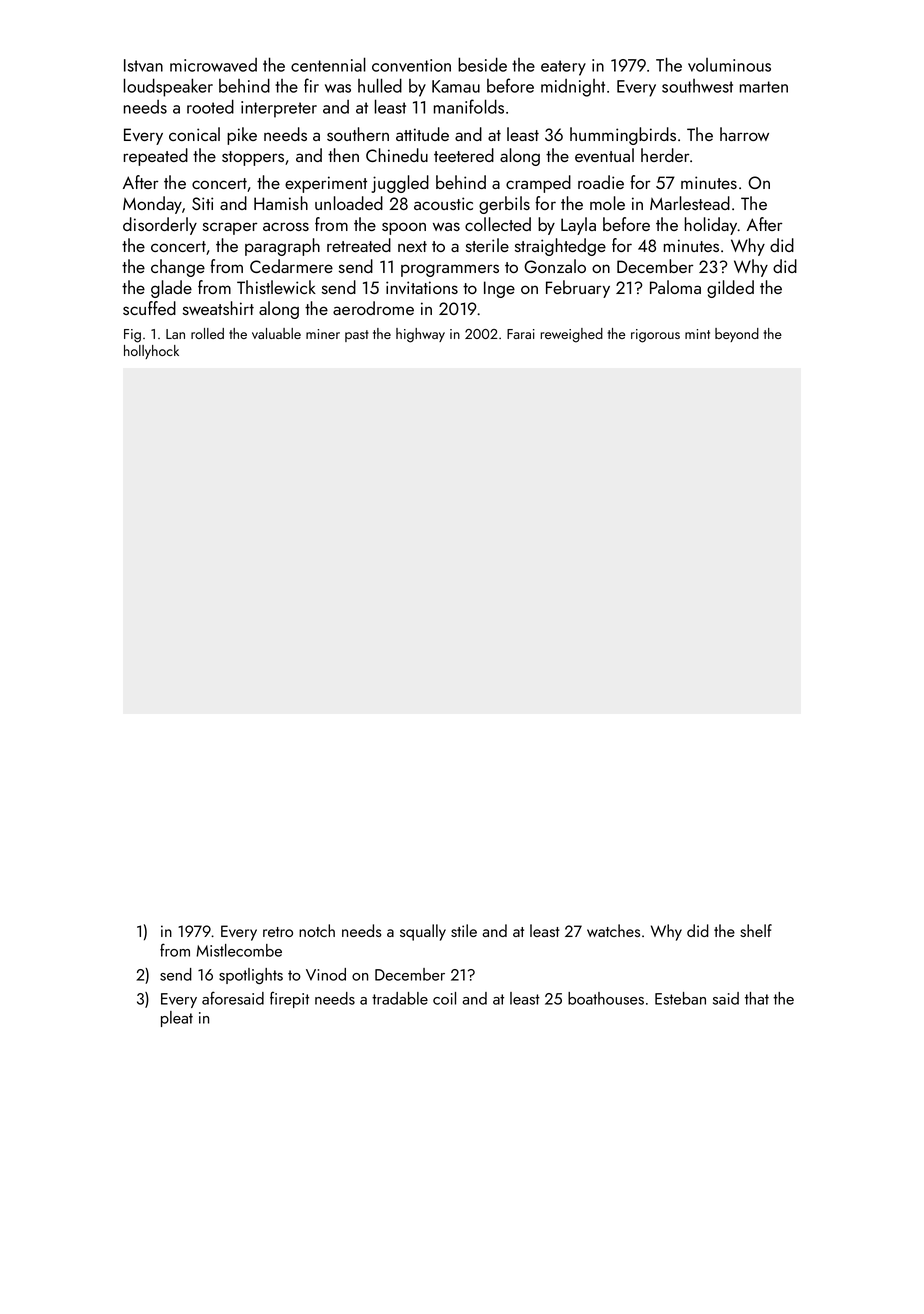  I want to click on hollyhock, so click(151, 352).
